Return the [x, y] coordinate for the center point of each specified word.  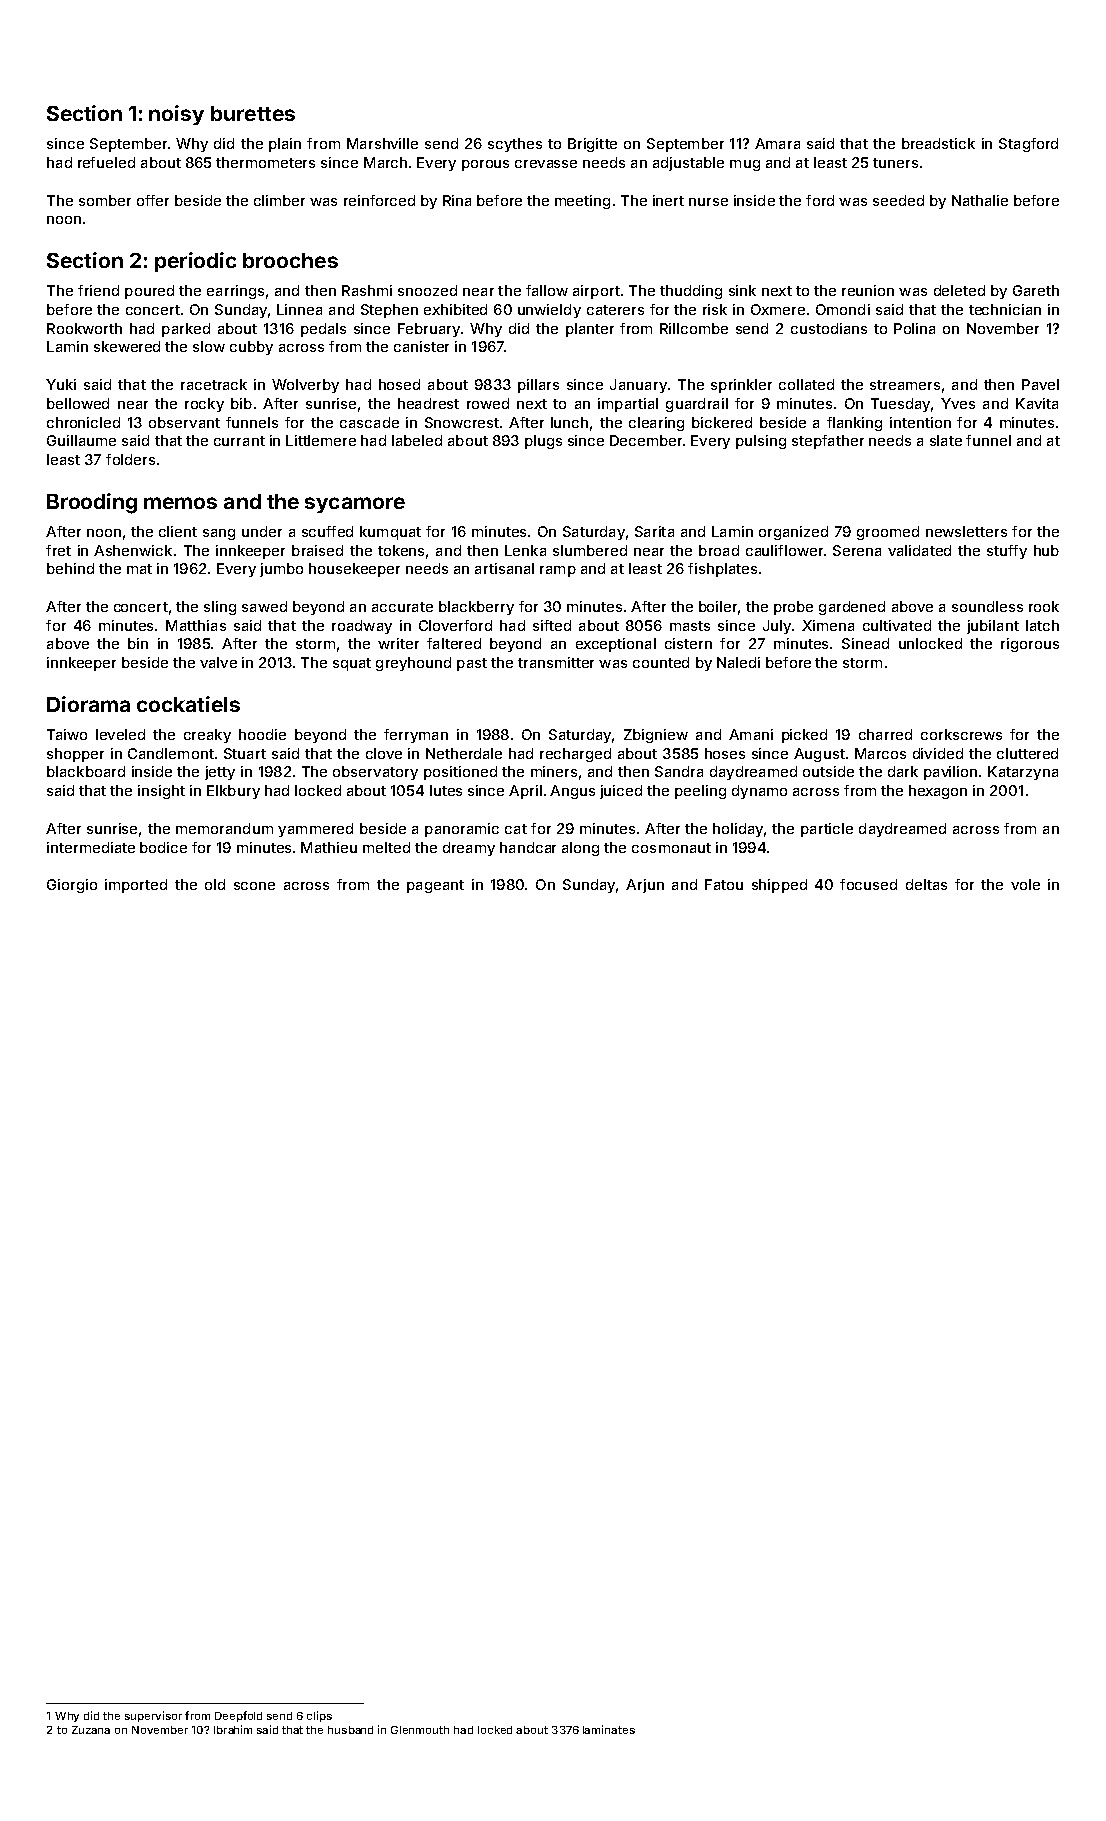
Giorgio [72, 886]
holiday [738, 830]
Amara [777, 143]
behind [70, 568]
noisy [176, 115]
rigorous [1030, 645]
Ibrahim [233, 1729]
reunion [868, 290]
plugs [543, 442]
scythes [515, 145]
